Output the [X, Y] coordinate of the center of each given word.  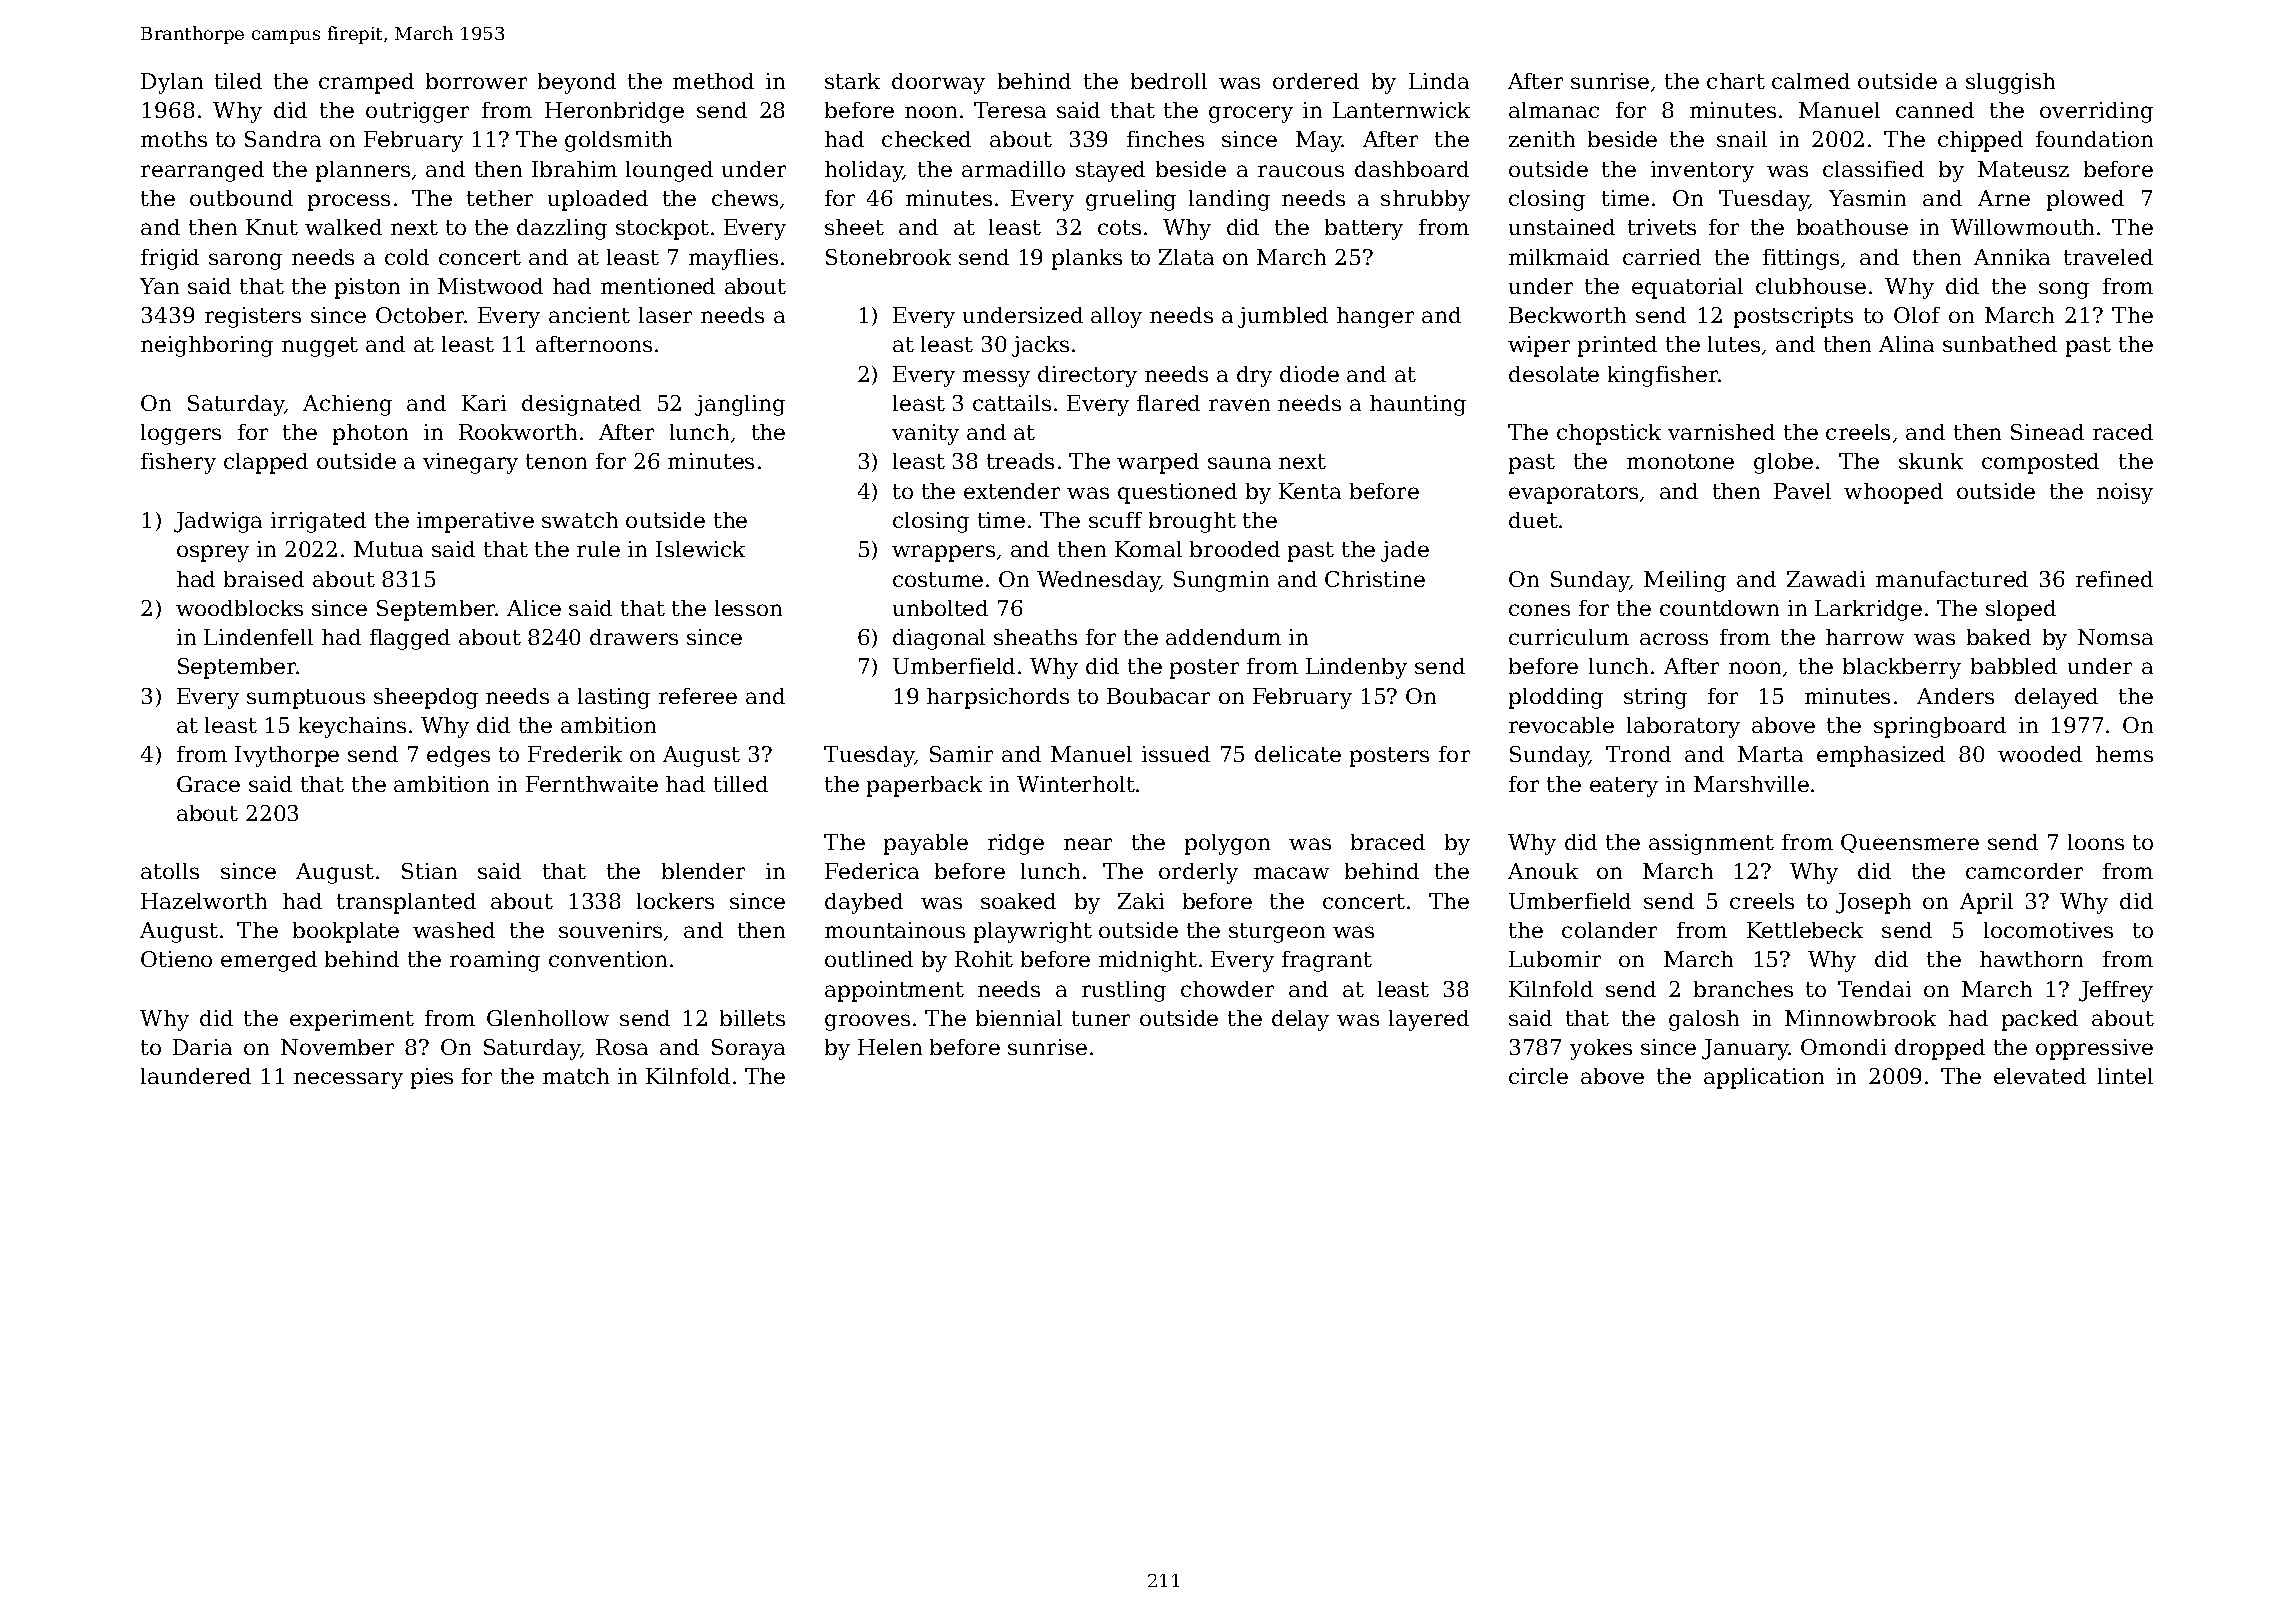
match [576, 1076]
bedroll [1169, 81]
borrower [476, 81]
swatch [580, 520]
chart [1736, 81]
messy [996, 378]
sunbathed [2000, 344]
